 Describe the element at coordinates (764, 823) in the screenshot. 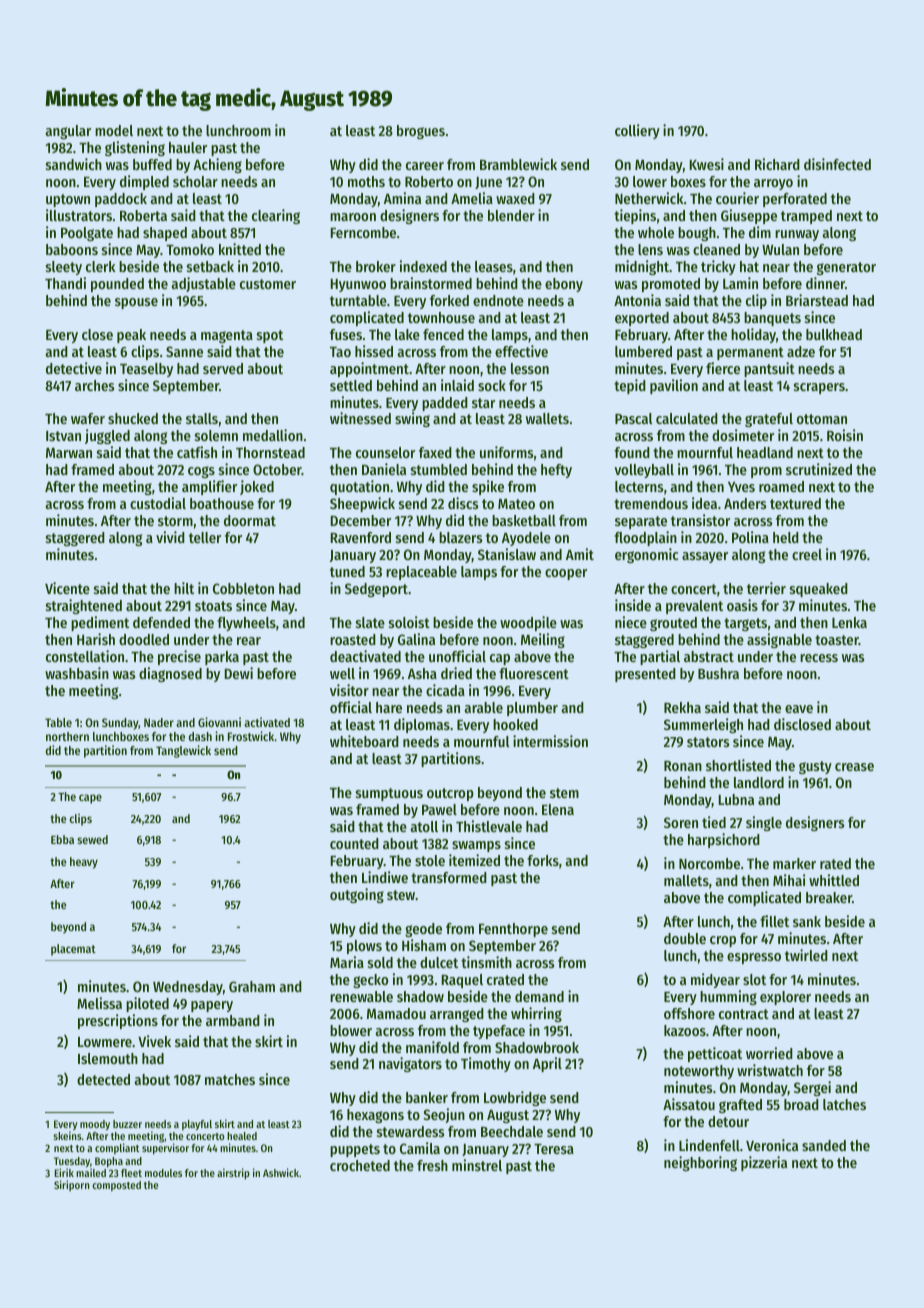

I see `single` at that location.
